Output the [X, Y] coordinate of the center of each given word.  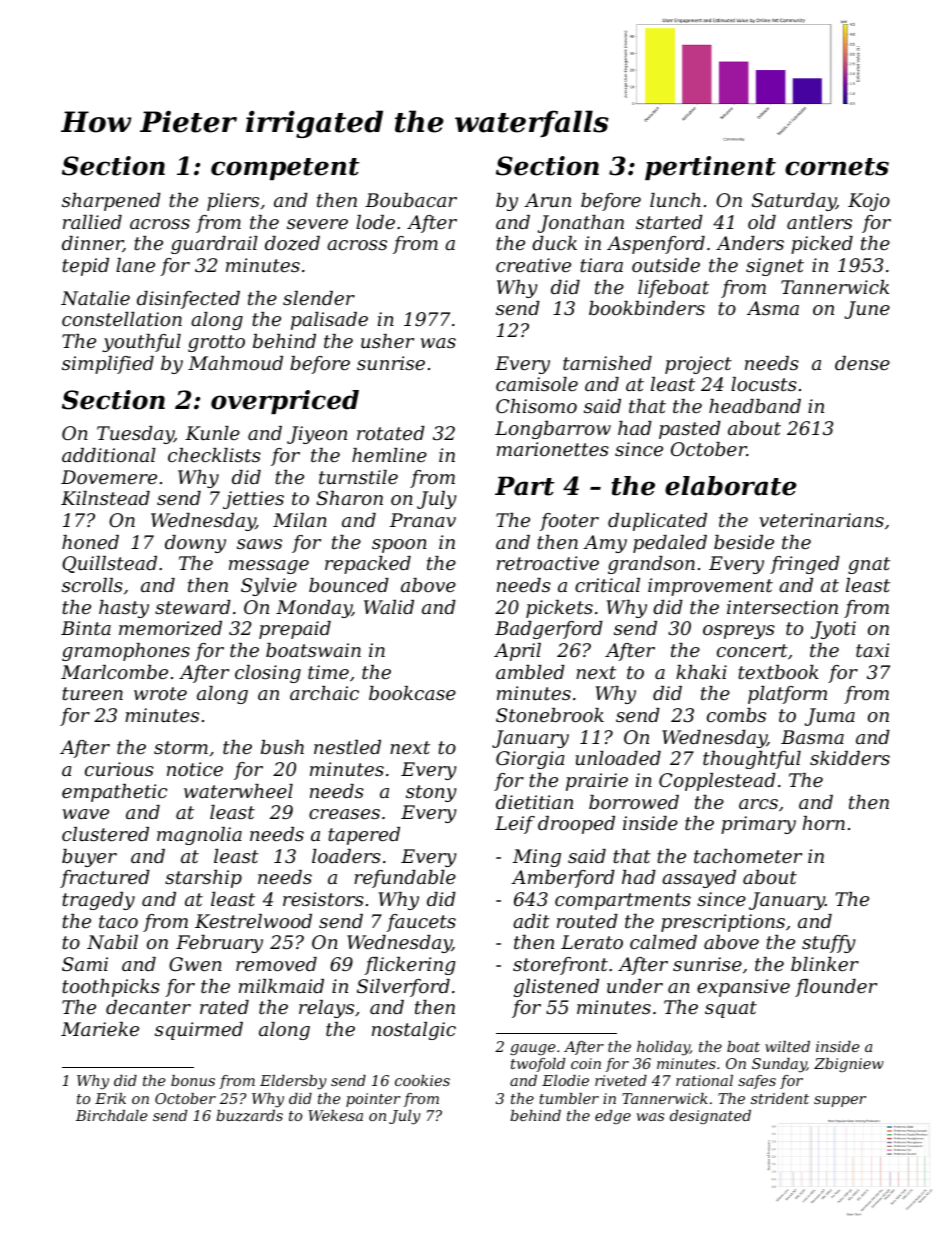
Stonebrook [550, 715]
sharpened [111, 202]
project [698, 365]
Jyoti [833, 630]
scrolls [92, 585]
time [328, 672]
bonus [193, 1080]
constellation [122, 319]
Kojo [869, 202]
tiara [601, 265]
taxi [872, 650]
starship [203, 879]
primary [758, 825]
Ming [537, 858]
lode [375, 222]
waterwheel [238, 791]
